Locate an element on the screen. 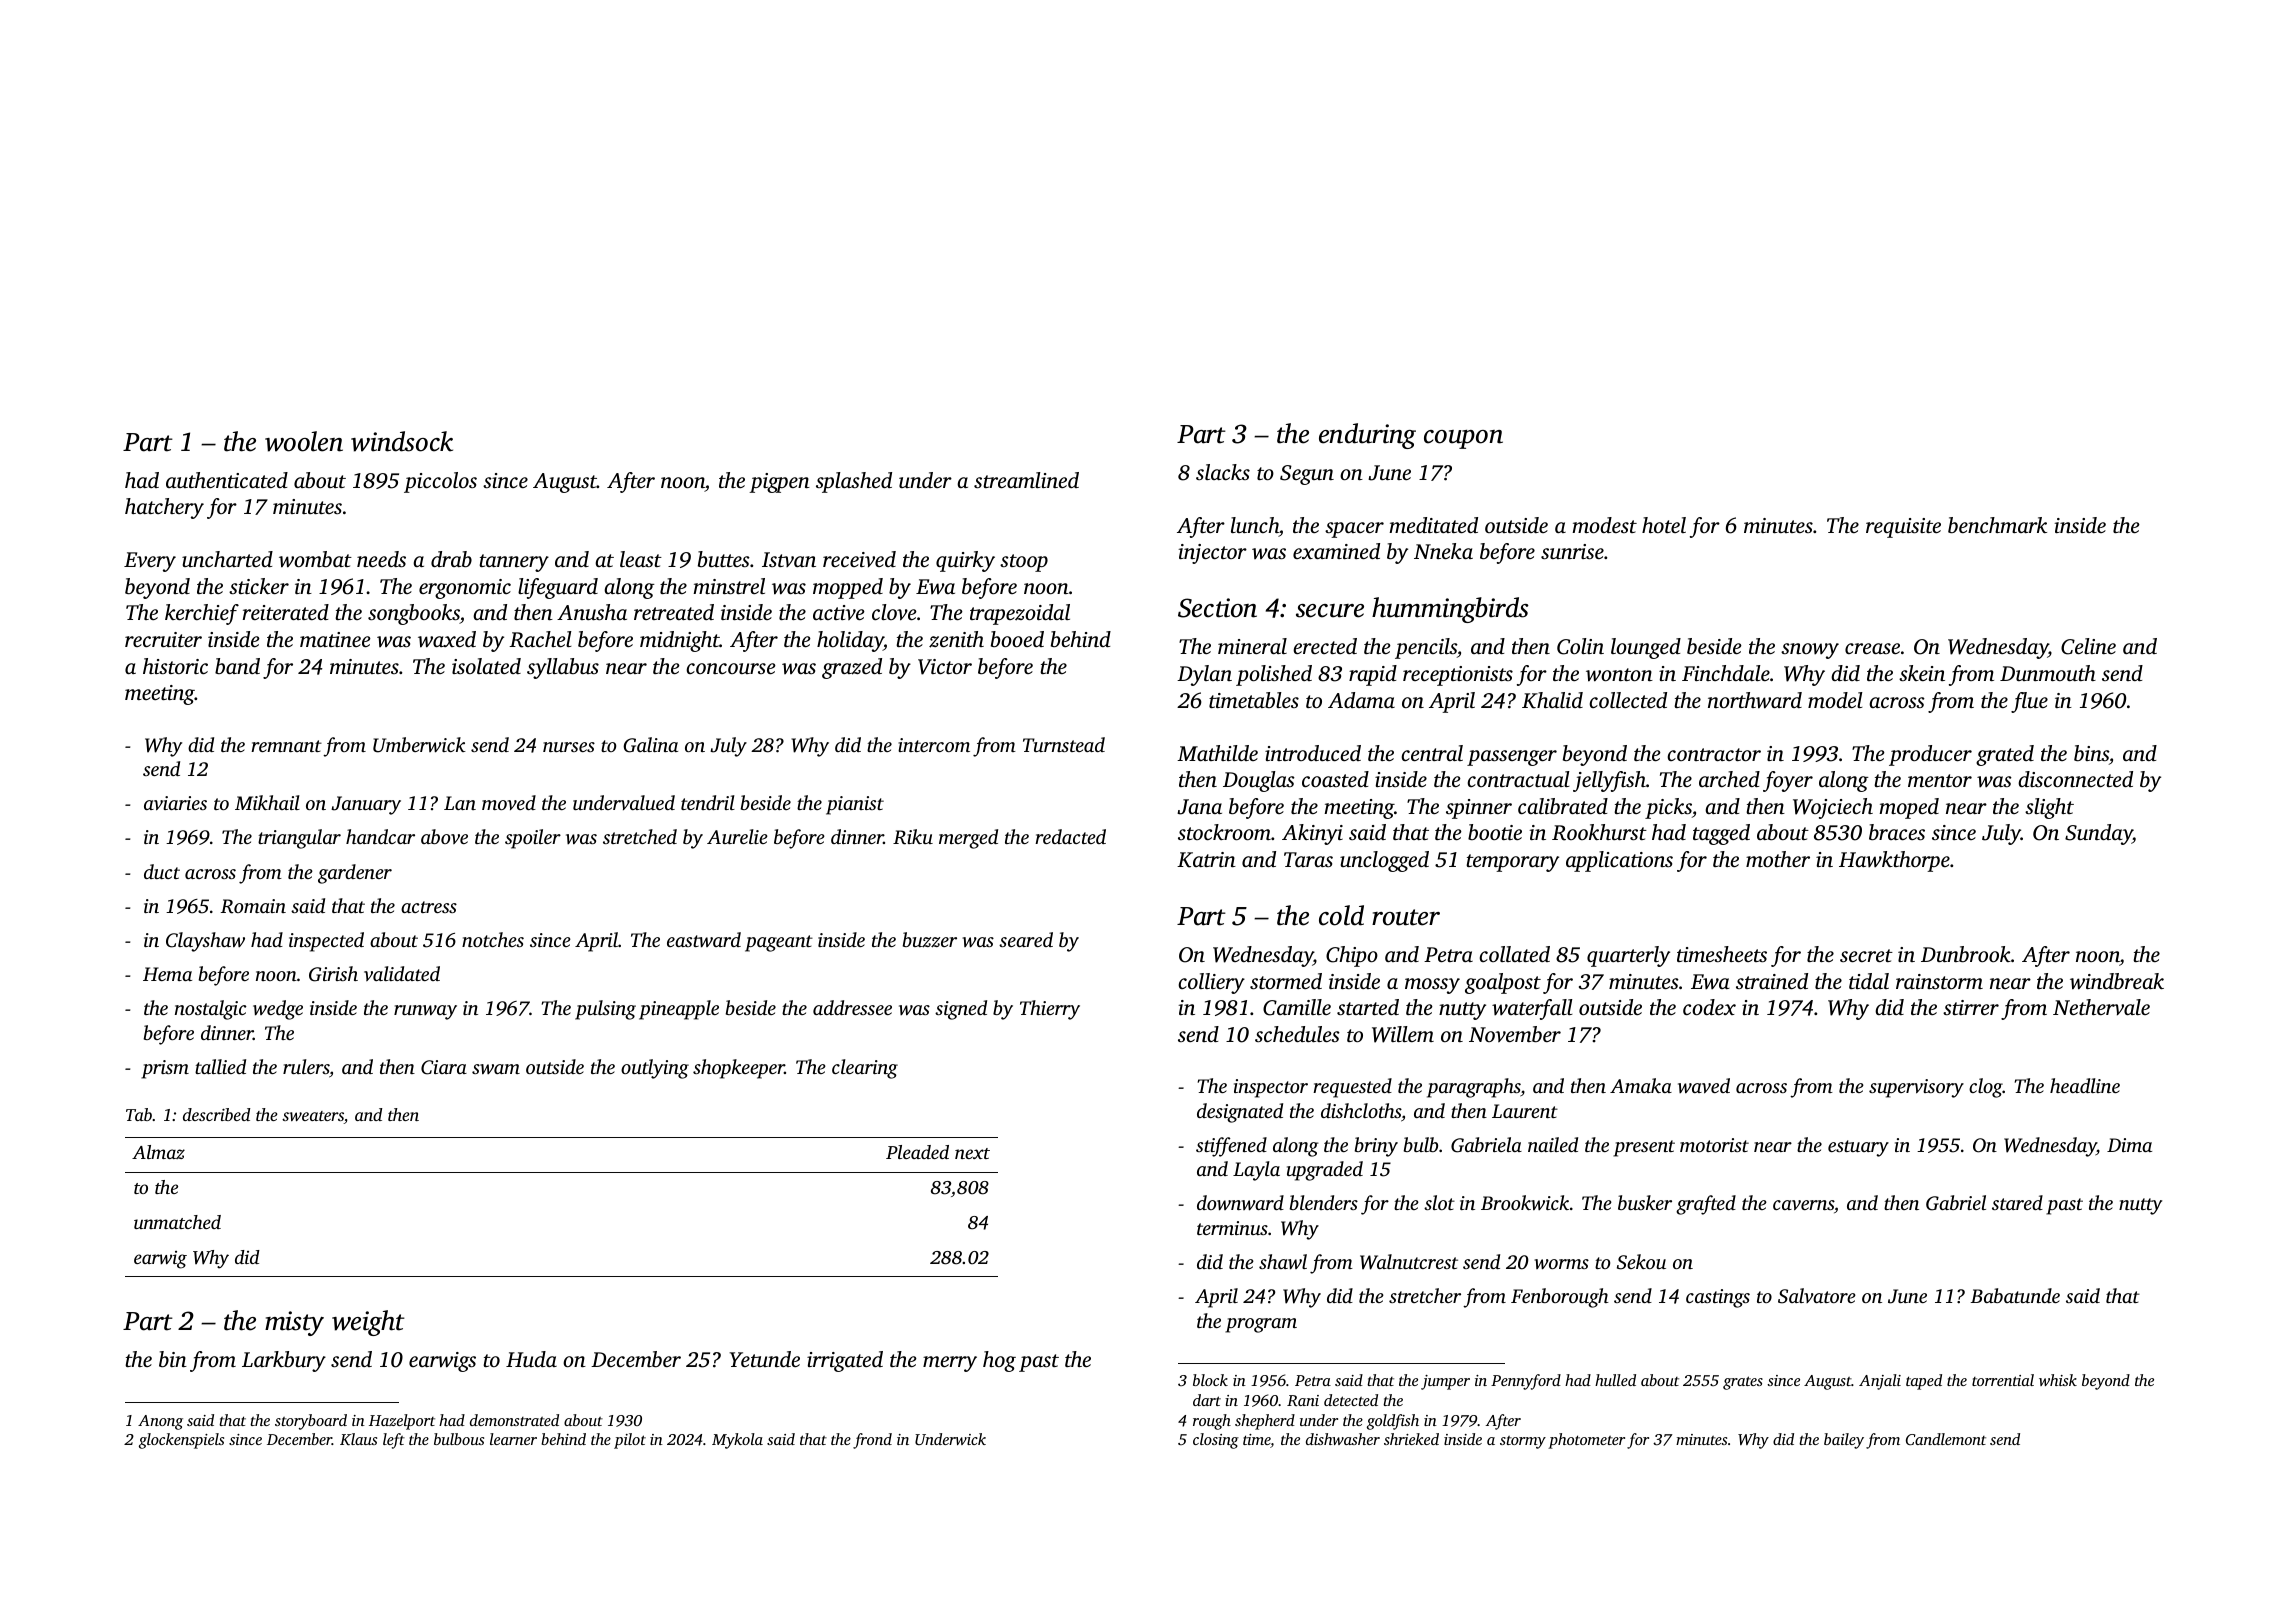  shopkeeper is located at coordinates (739, 1069).
